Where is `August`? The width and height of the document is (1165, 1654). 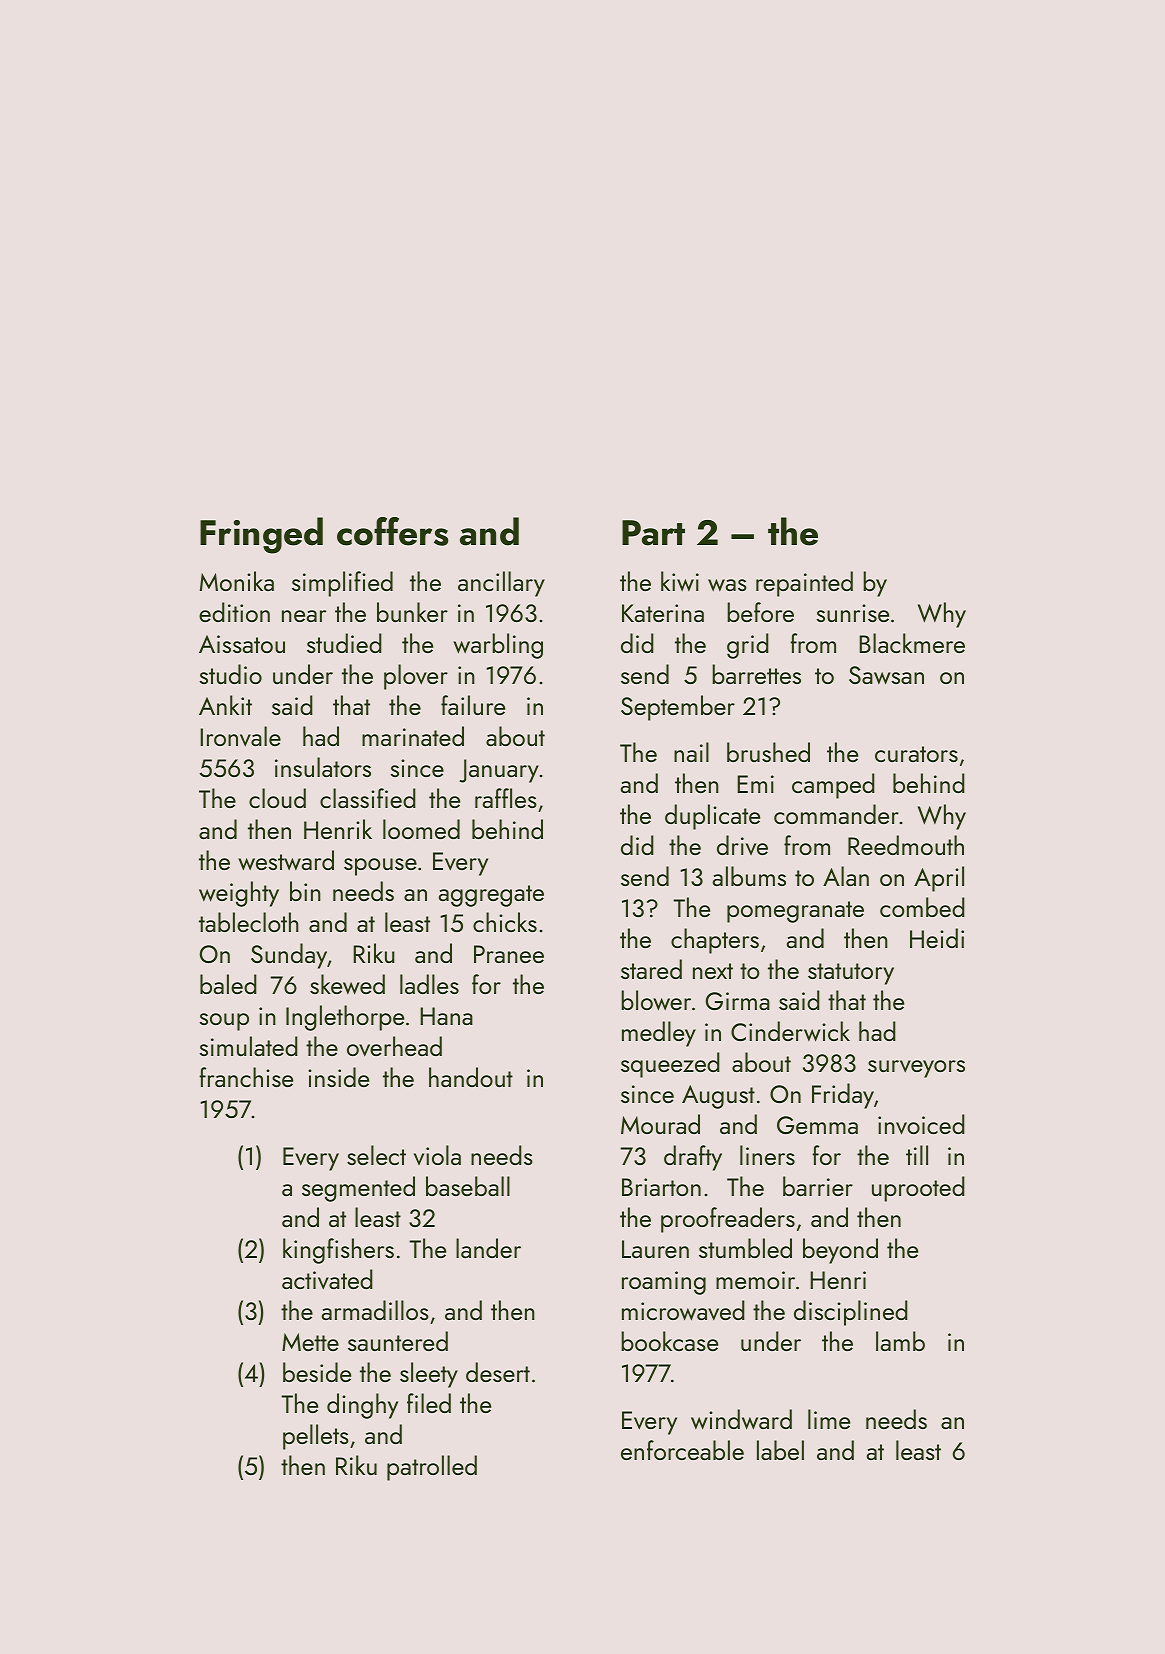
August is located at coordinates (718, 1097).
